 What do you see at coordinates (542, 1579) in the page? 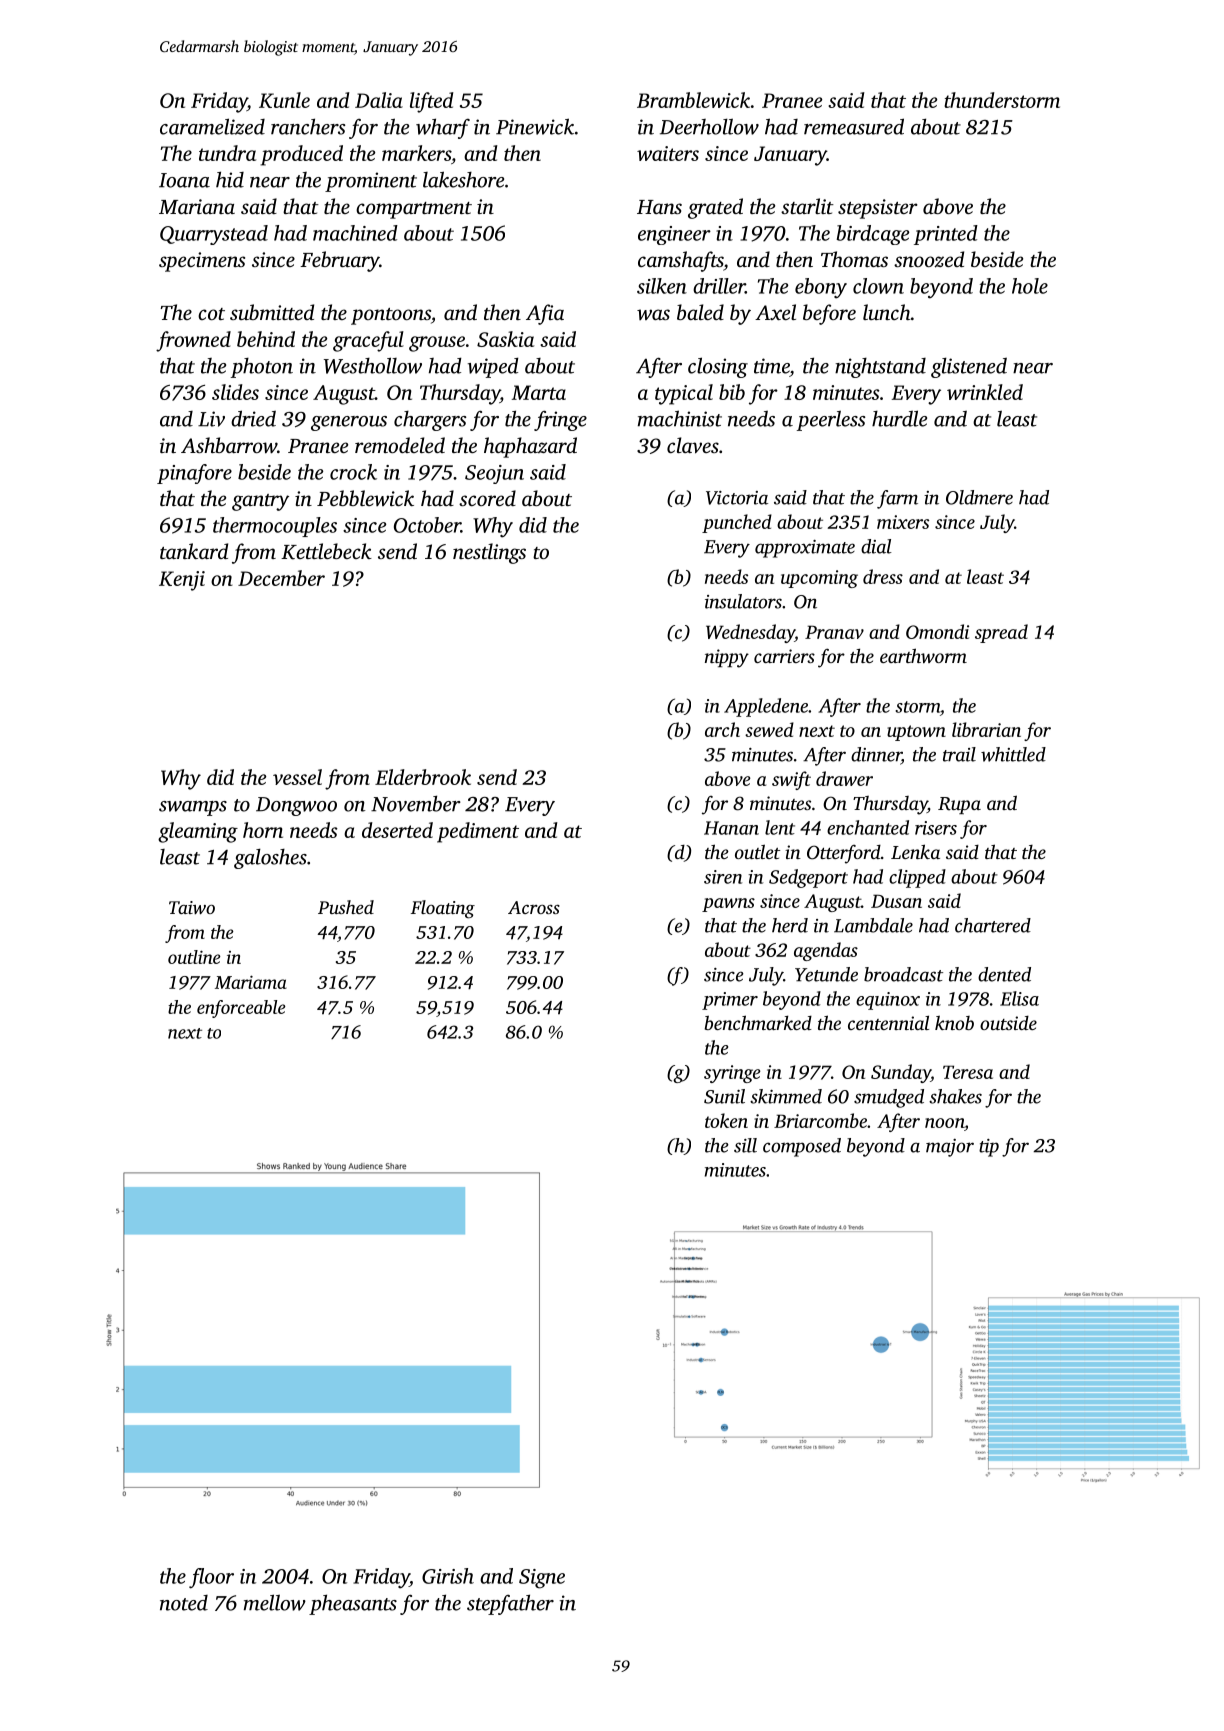
I see `Signe` at bounding box center [542, 1579].
